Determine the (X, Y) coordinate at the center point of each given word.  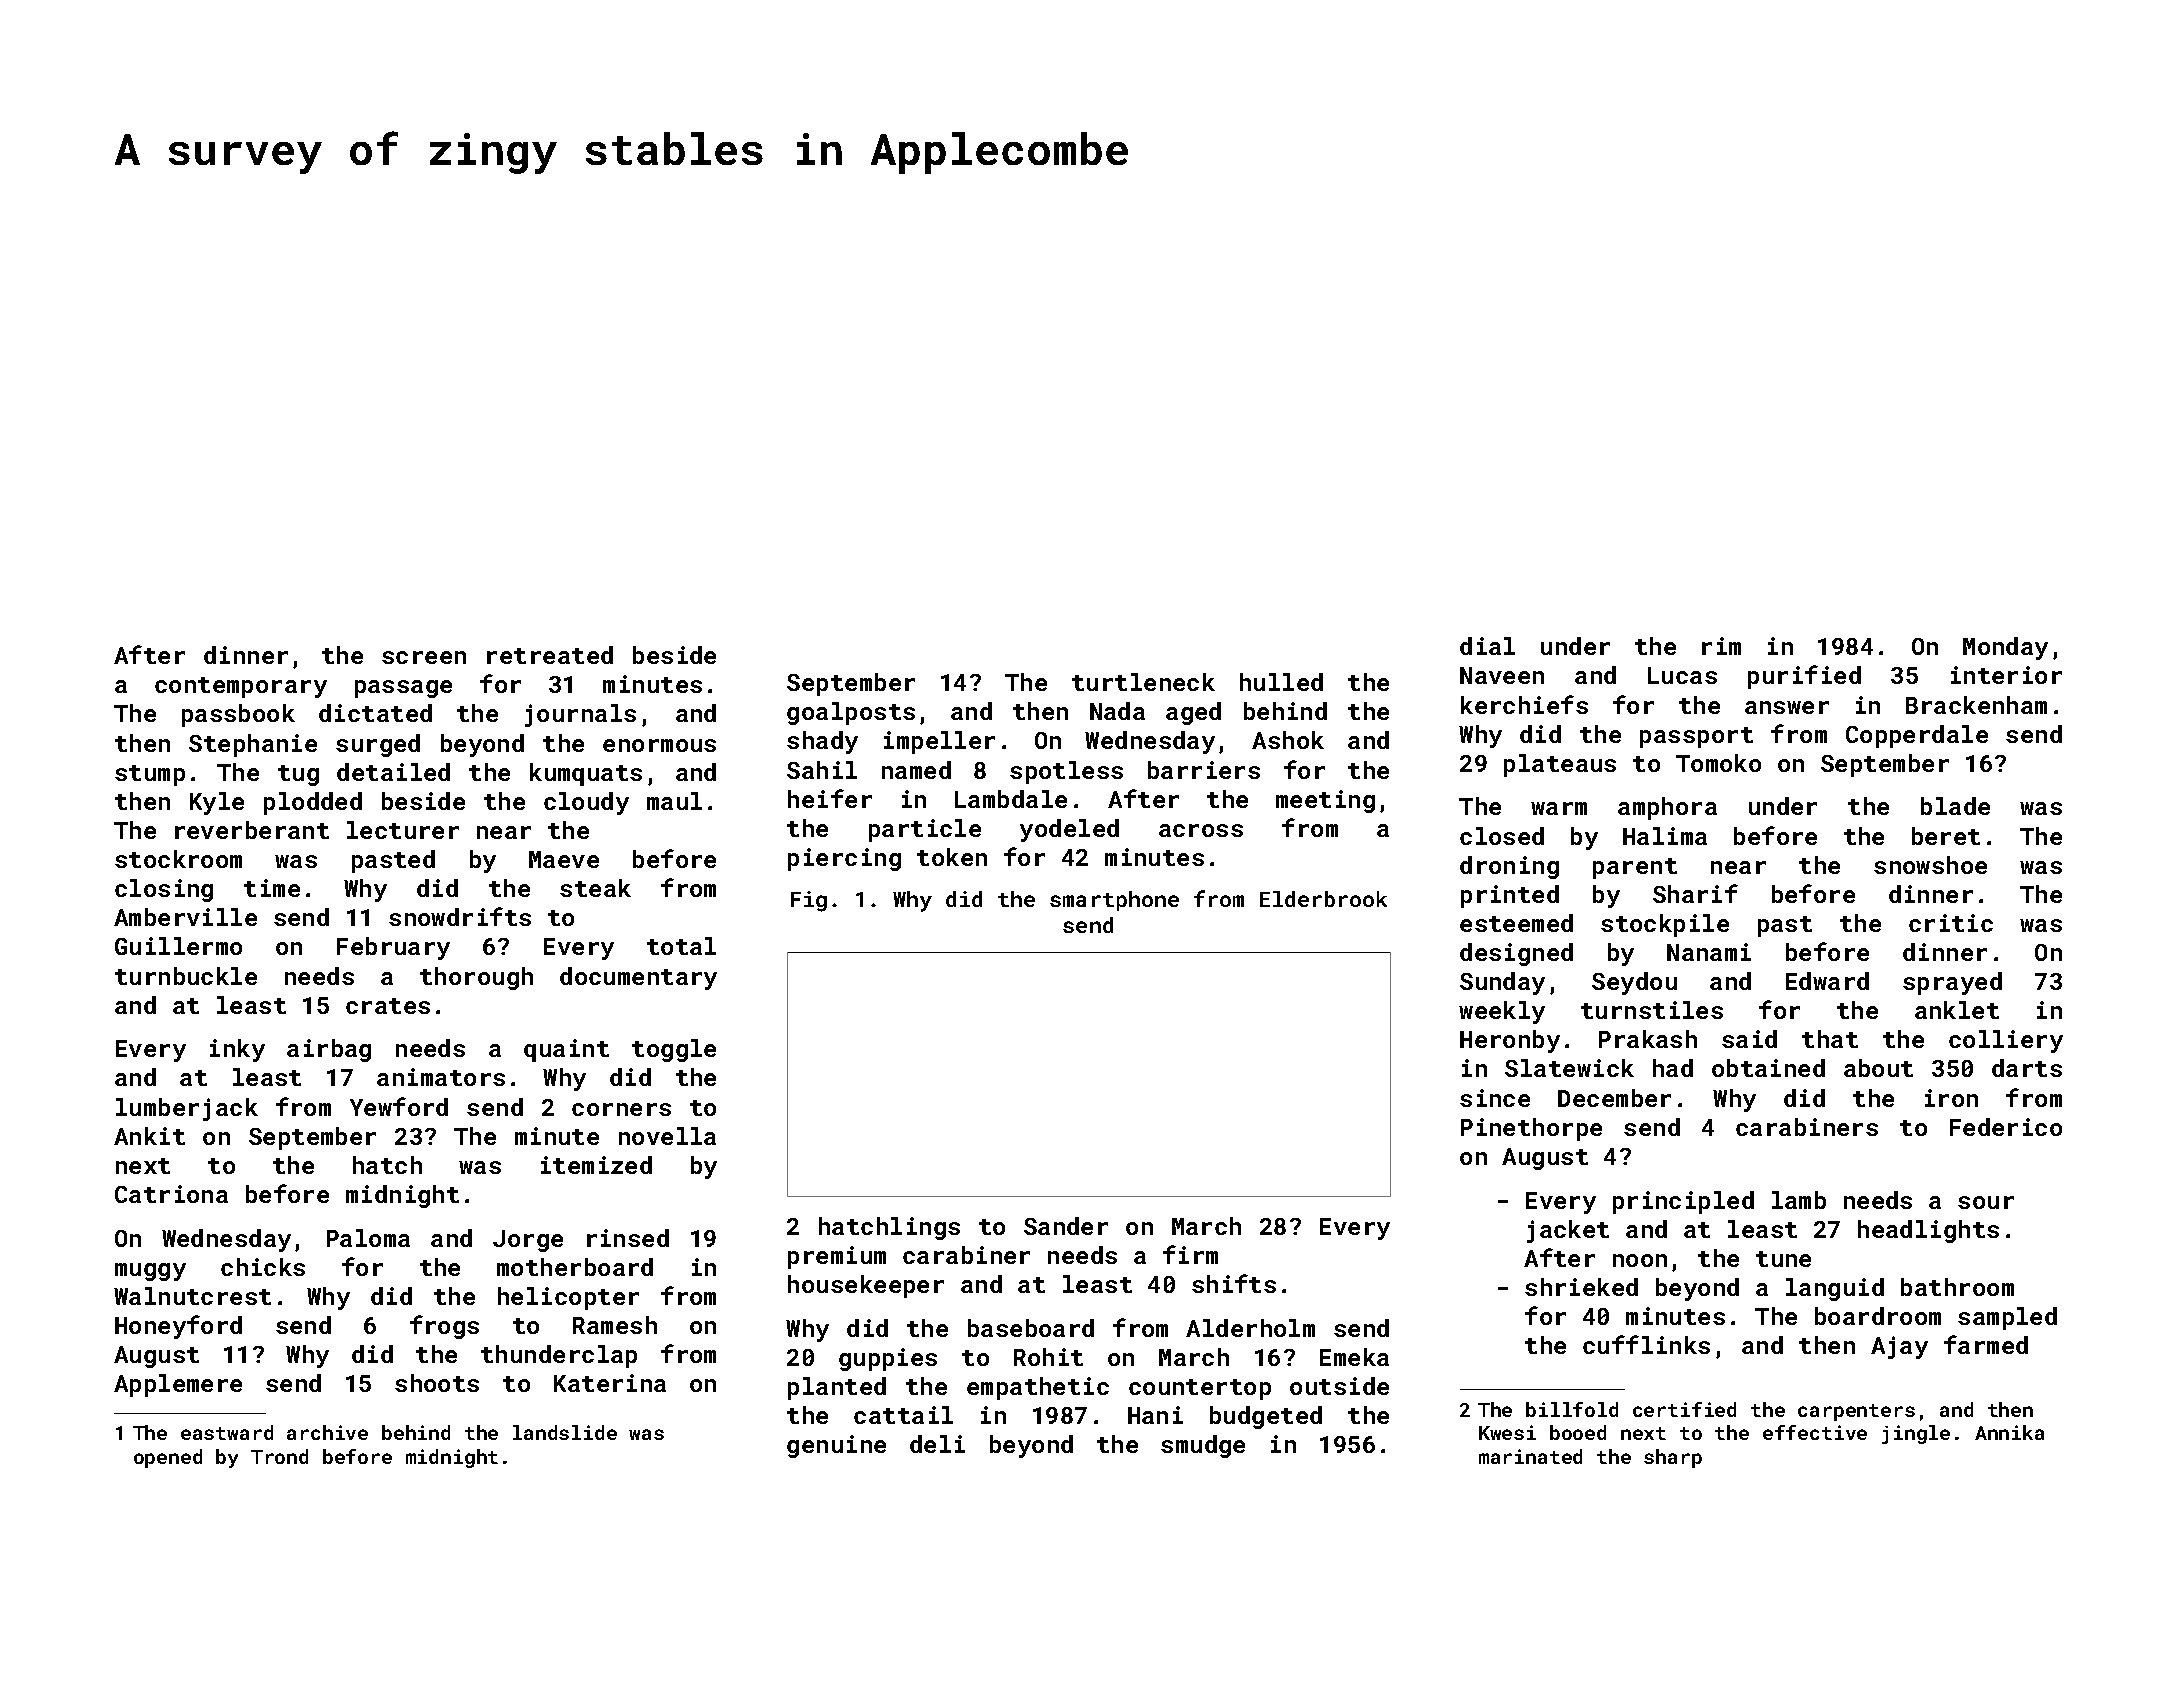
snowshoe (1930, 865)
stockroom (178, 859)
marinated (1530, 1456)
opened (168, 1458)
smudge (1203, 1446)
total (681, 946)
